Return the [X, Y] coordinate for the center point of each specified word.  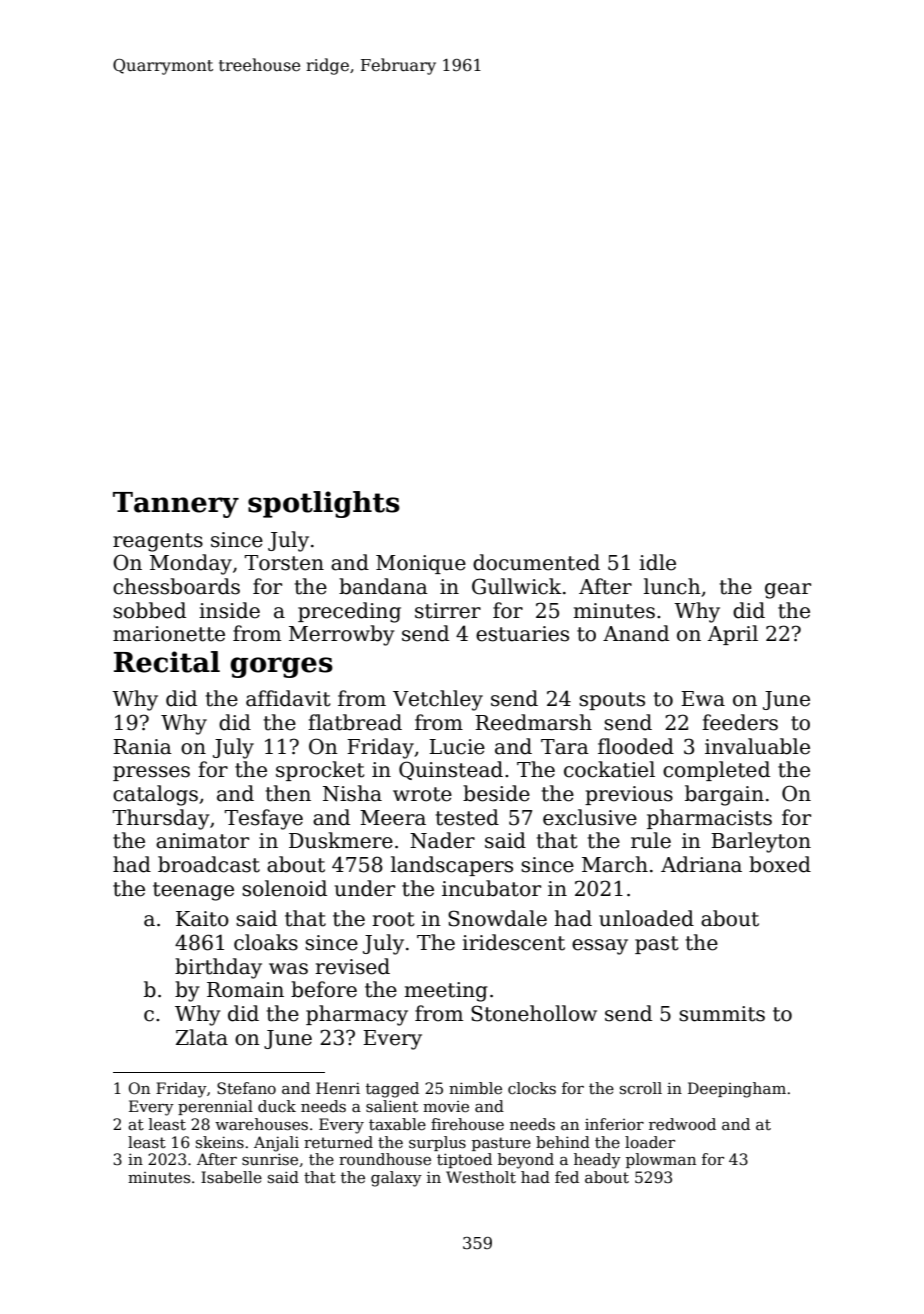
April [733, 635]
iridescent [513, 942]
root [393, 919]
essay [600, 947]
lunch [672, 586]
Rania [142, 747]
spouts [612, 701]
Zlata [202, 1037]
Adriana [701, 864]
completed [716, 771]
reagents [158, 542]
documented [536, 562]
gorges [281, 667]
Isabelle [231, 1177]
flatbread [355, 722]
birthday [218, 968]
